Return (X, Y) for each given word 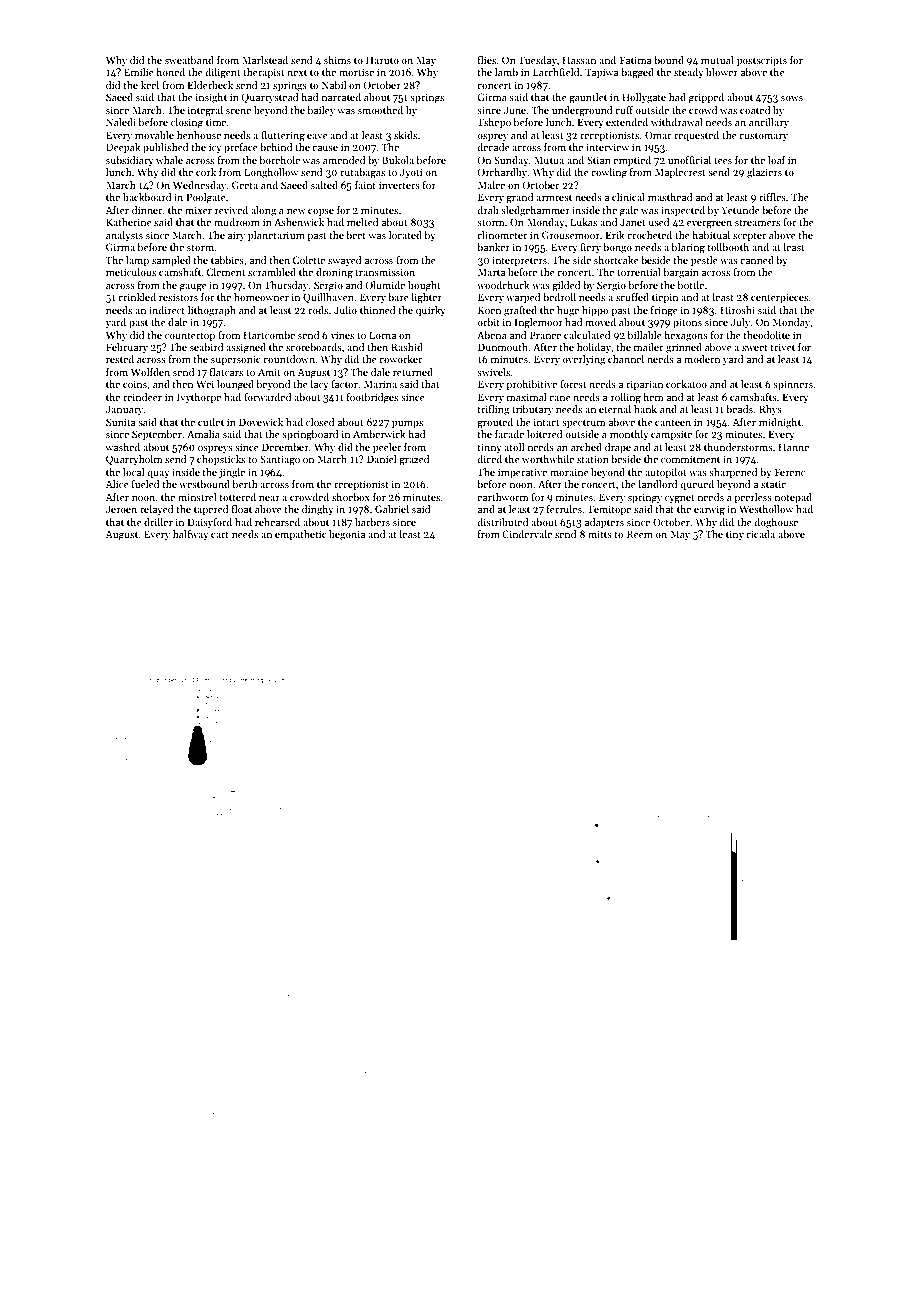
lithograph (212, 311)
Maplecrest (680, 173)
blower (722, 72)
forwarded (268, 397)
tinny (489, 448)
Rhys (770, 410)
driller (158, 522)
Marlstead (265, 60)
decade (493, 147)
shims (337, 60)
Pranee (545, 335)
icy (215, 148)
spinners (793, 385)
